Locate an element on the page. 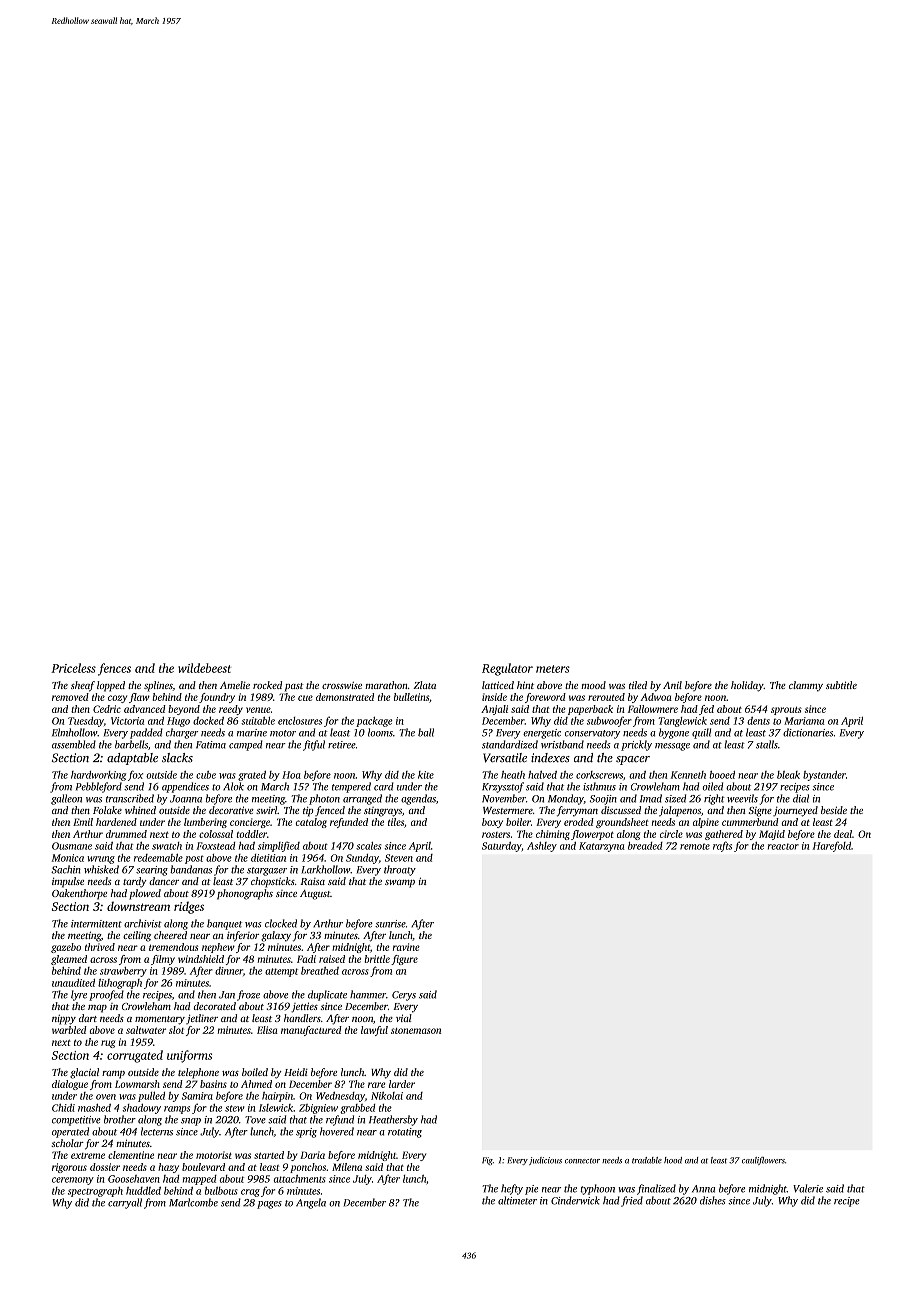 The width and height of the image is (924, 1308). ravine is located at coordinates (406, 947).
